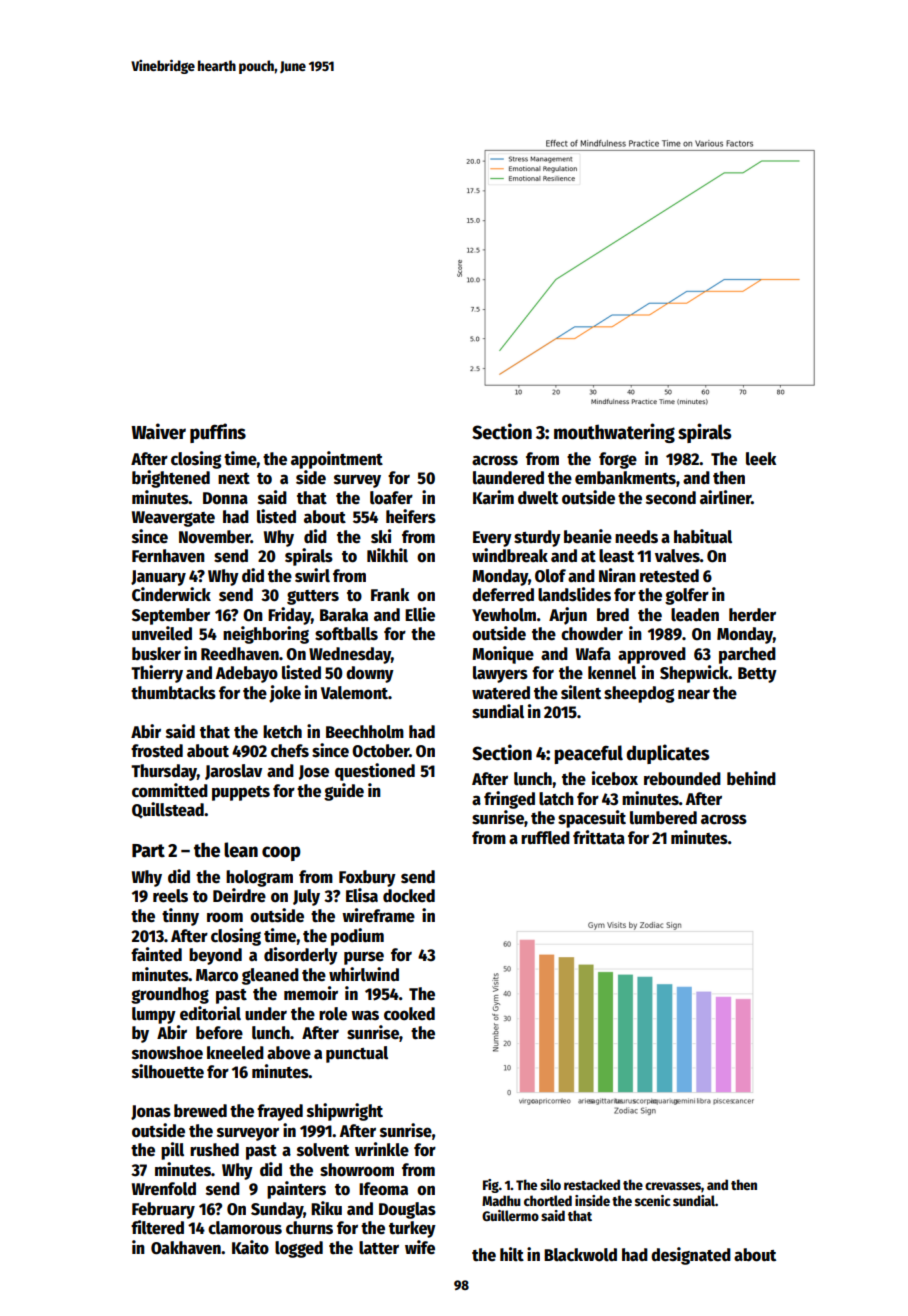 Image resolution: width=908 pixels, height=1316 pixels. What do you see at coordinates (215, 956) in the screenshot?
I see `beyond` at bounding box center [215, 956].
